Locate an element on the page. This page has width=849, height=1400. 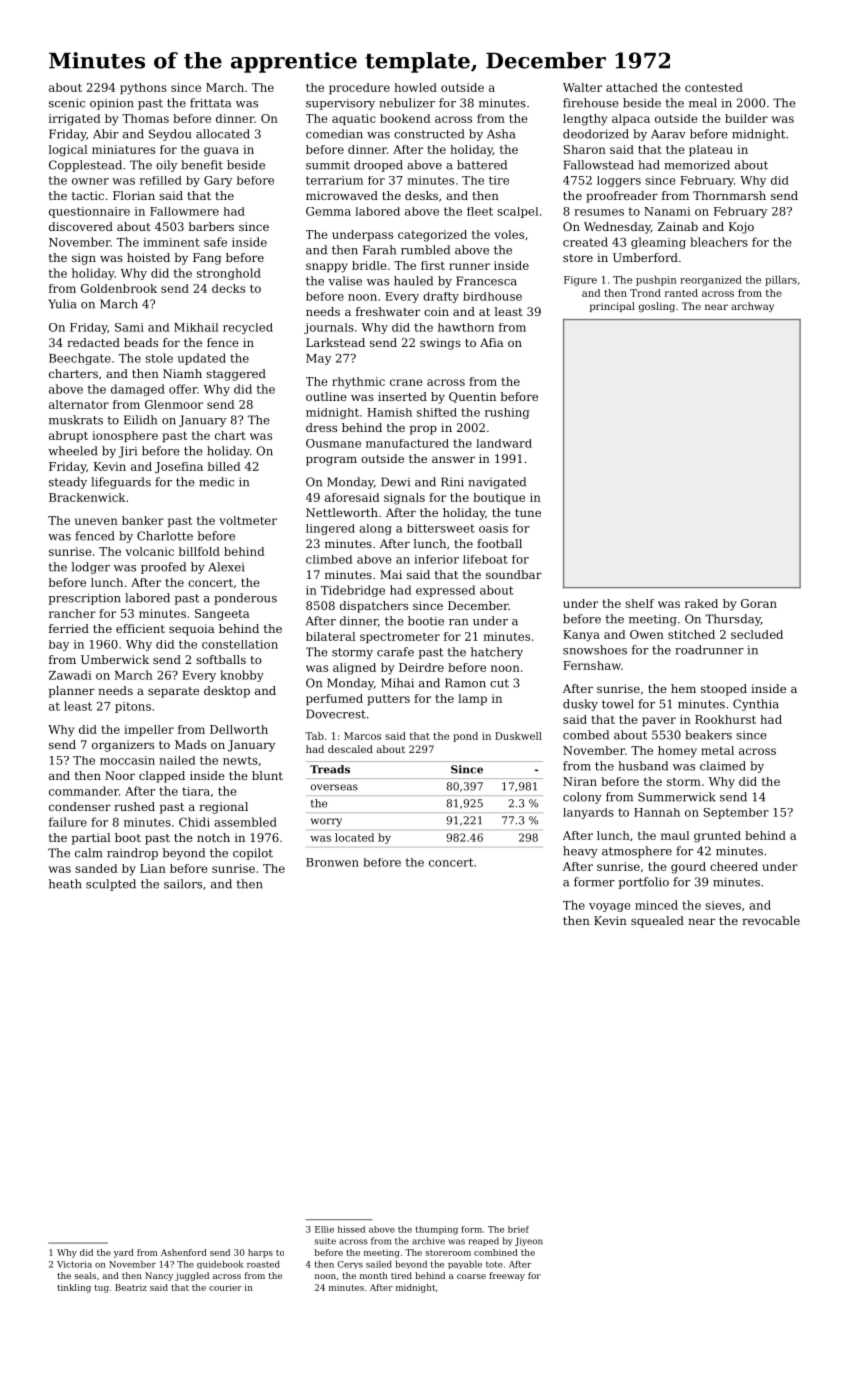
builder is located at coordinates (746, 118).
